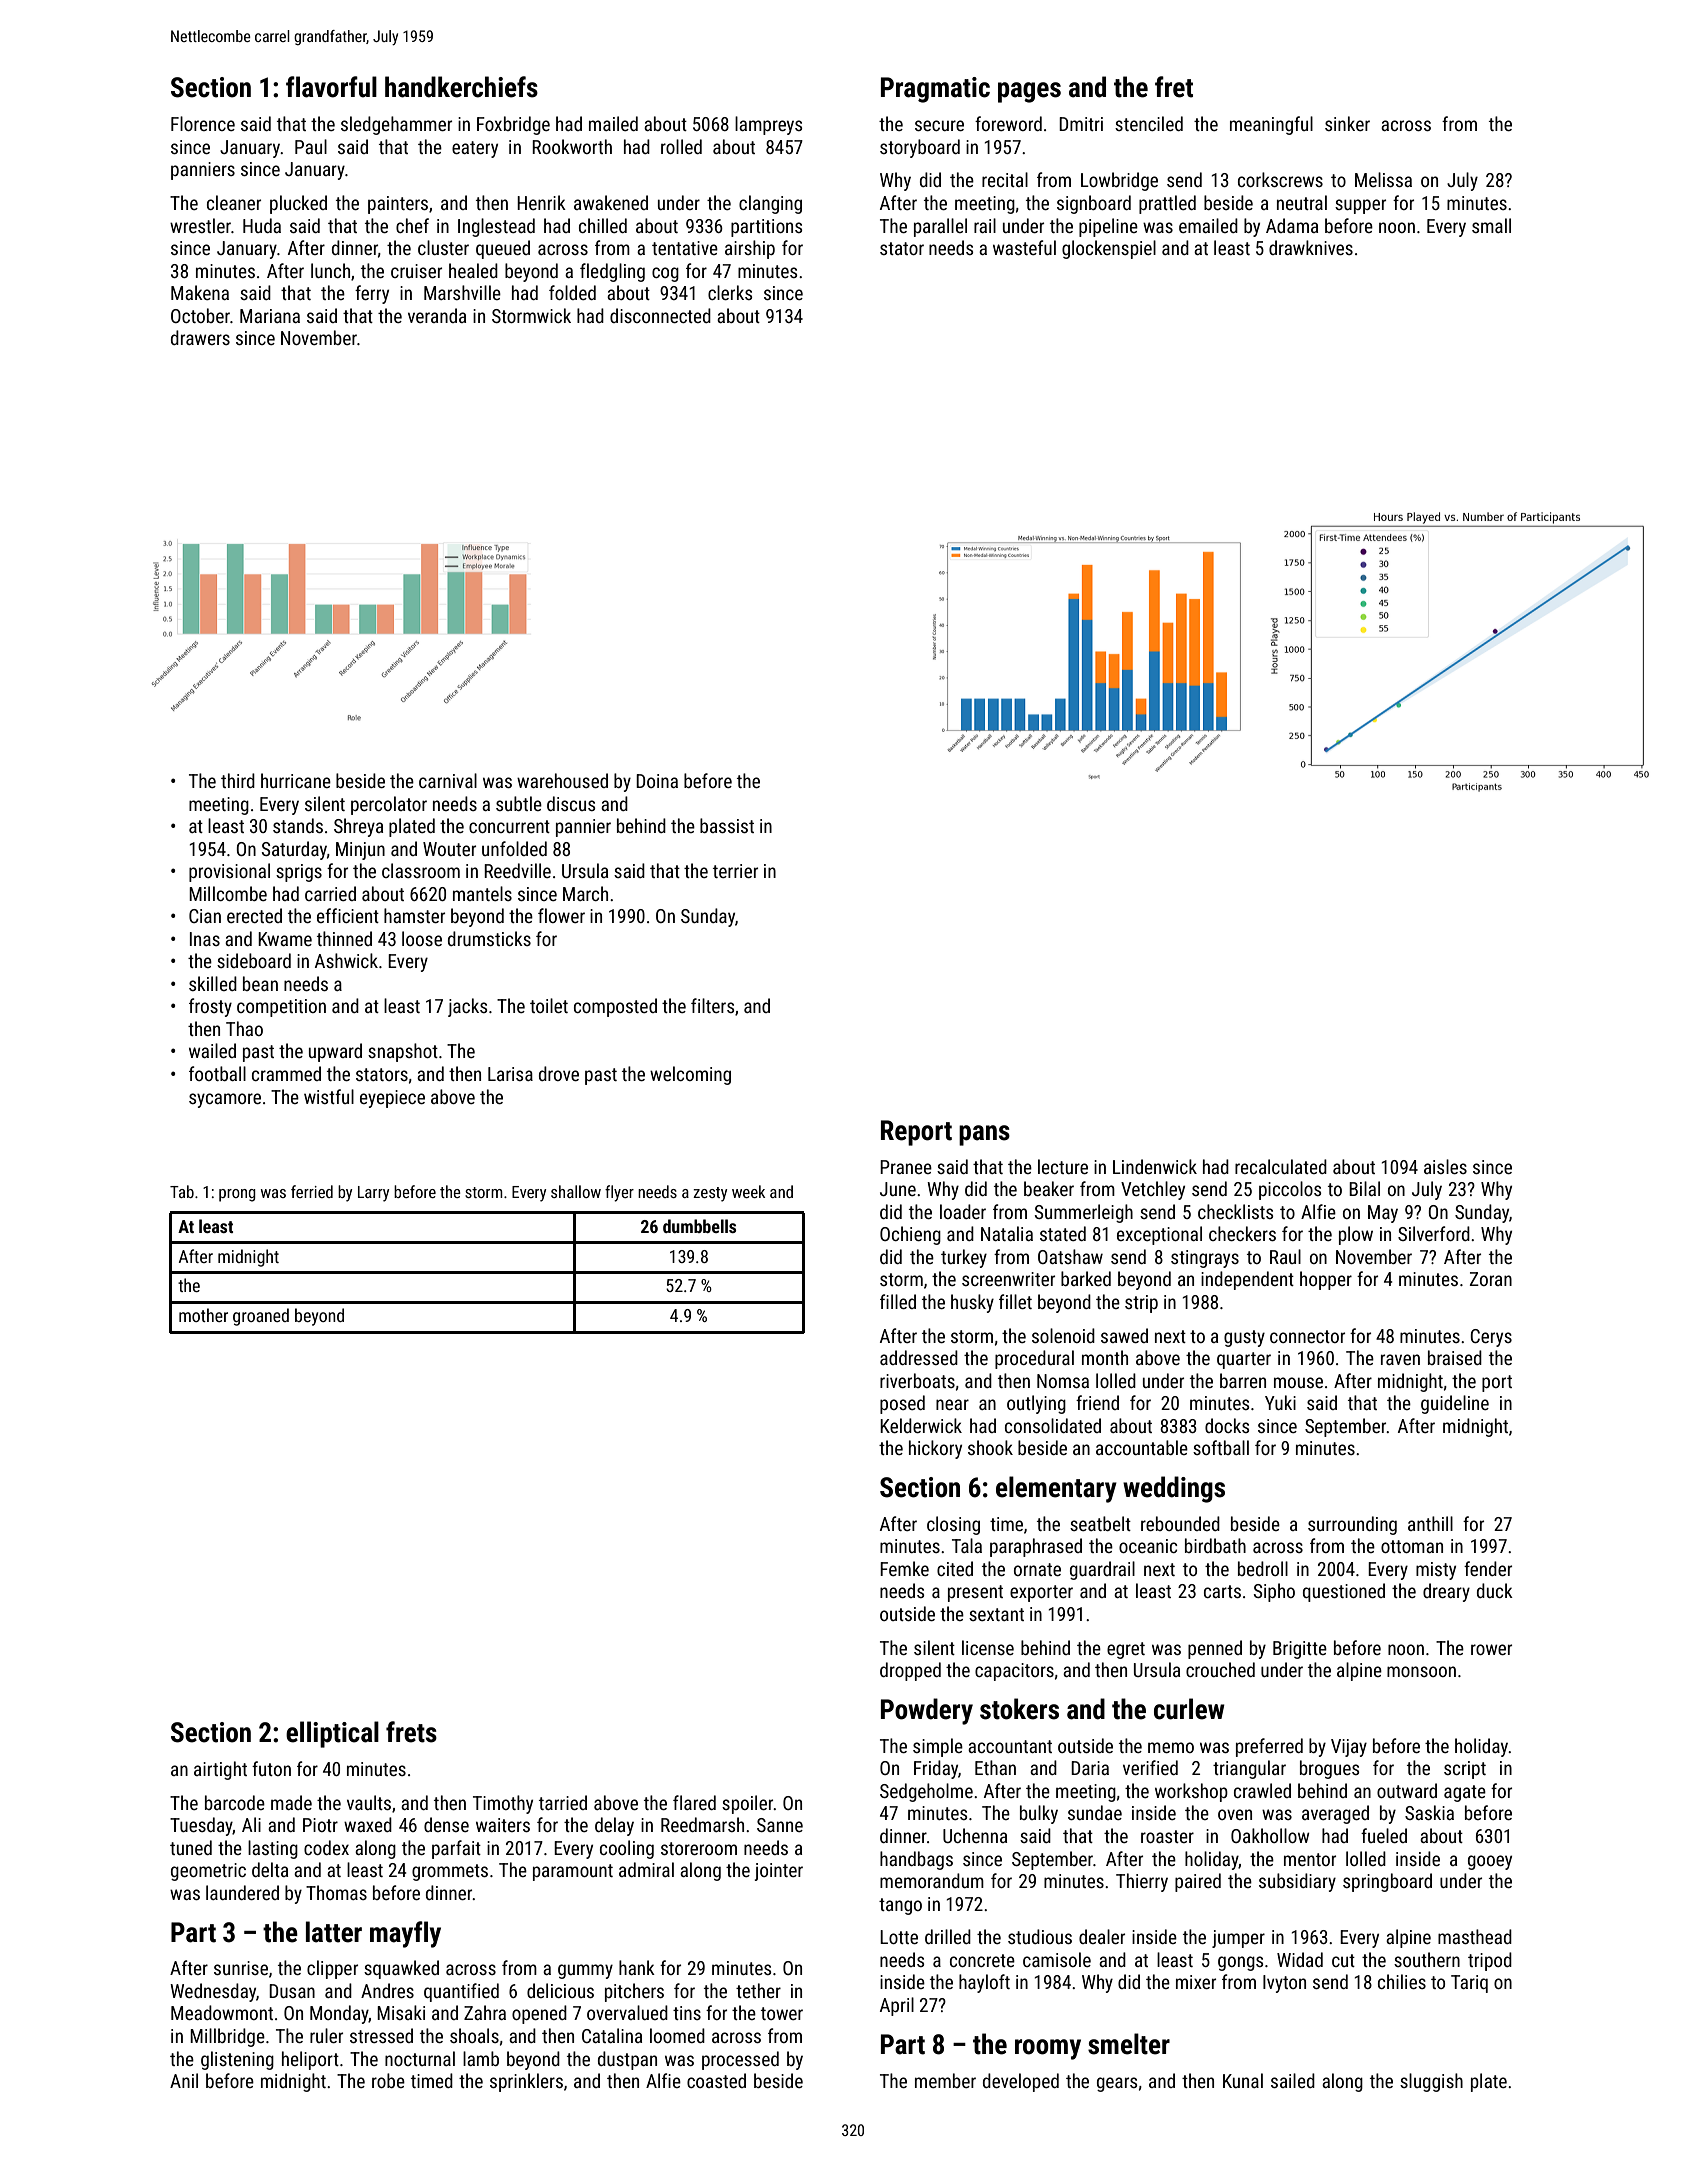 Image resolution: width=1683 pixels, height=2178 pixels. What do you see at coordinates (694, 1802) in the screenshot?
I see `flared` at bounding box center [694, 1802].
